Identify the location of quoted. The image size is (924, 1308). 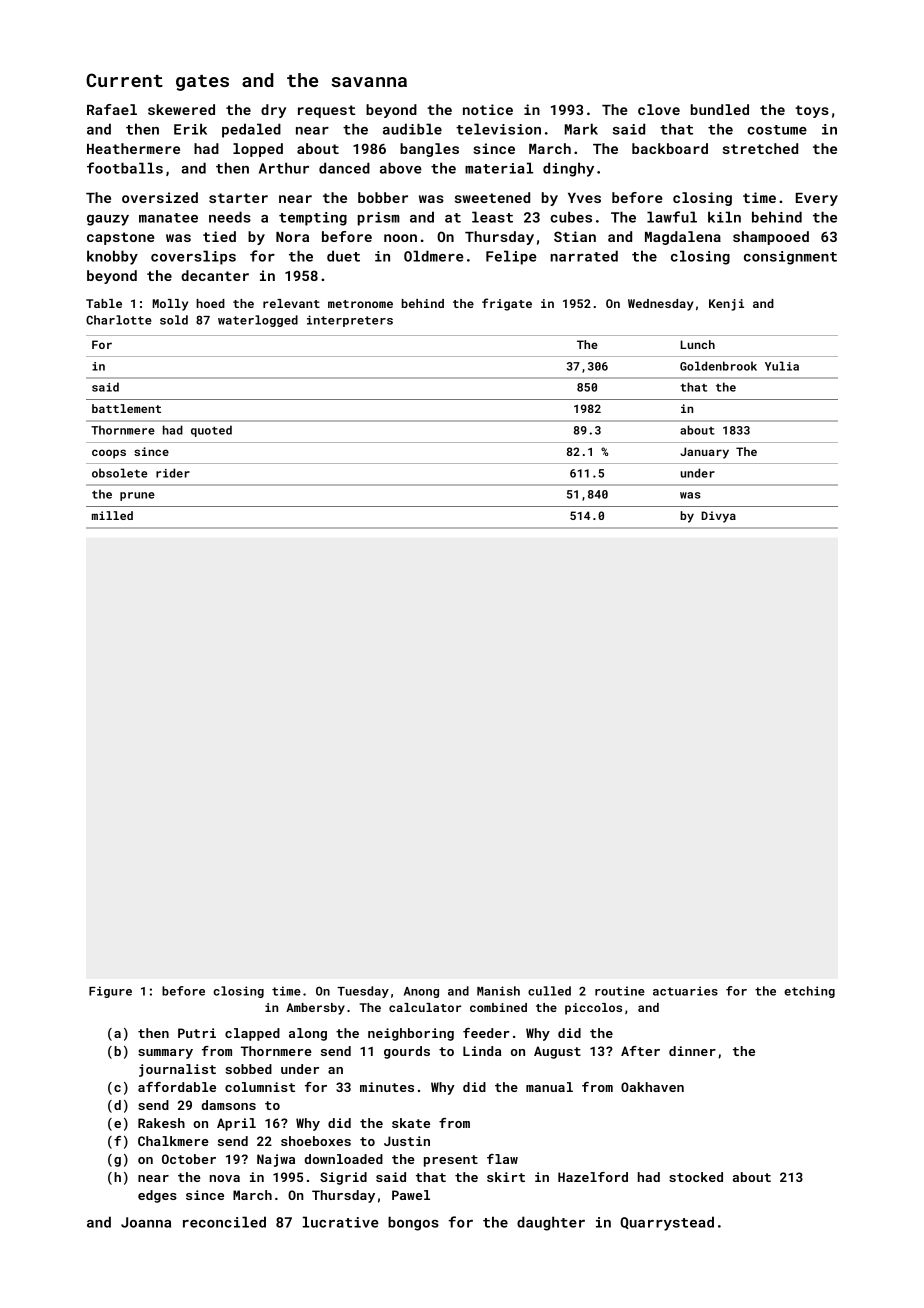
(211, 431).
